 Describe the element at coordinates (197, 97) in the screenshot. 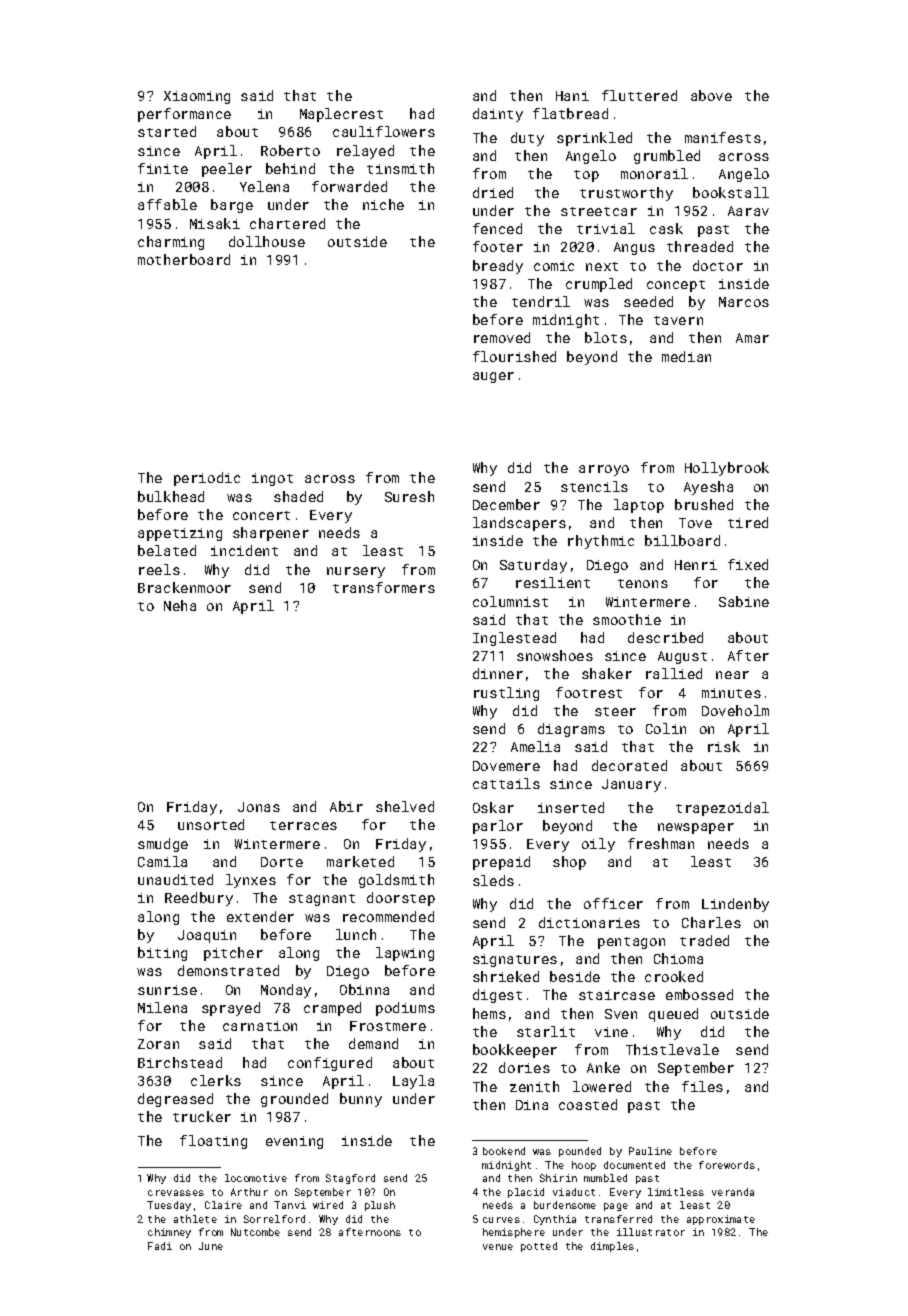

I see `Xiaoming` at that location.
